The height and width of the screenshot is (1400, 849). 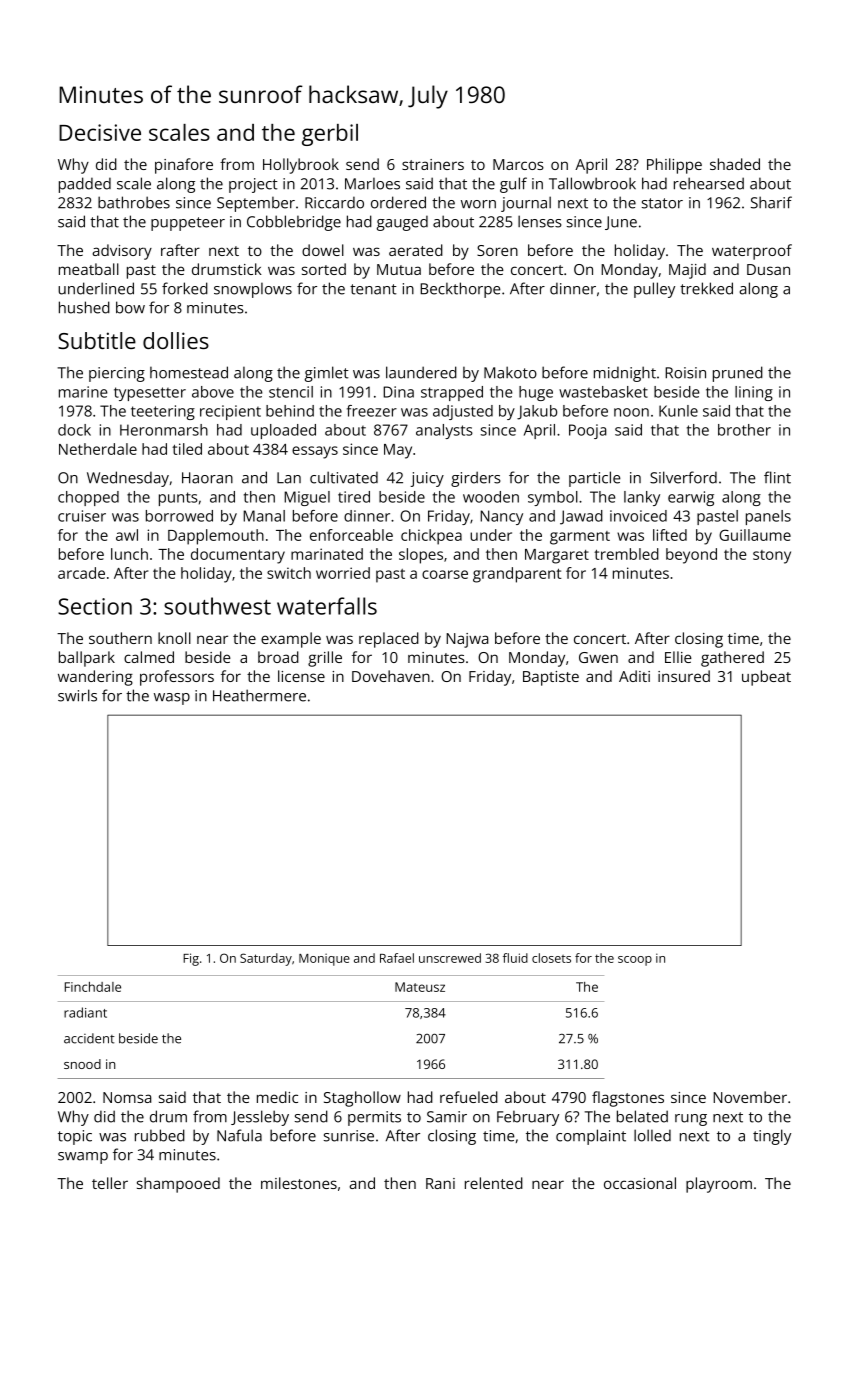 I want to click on upbeat, so click(x=766, y=678).
